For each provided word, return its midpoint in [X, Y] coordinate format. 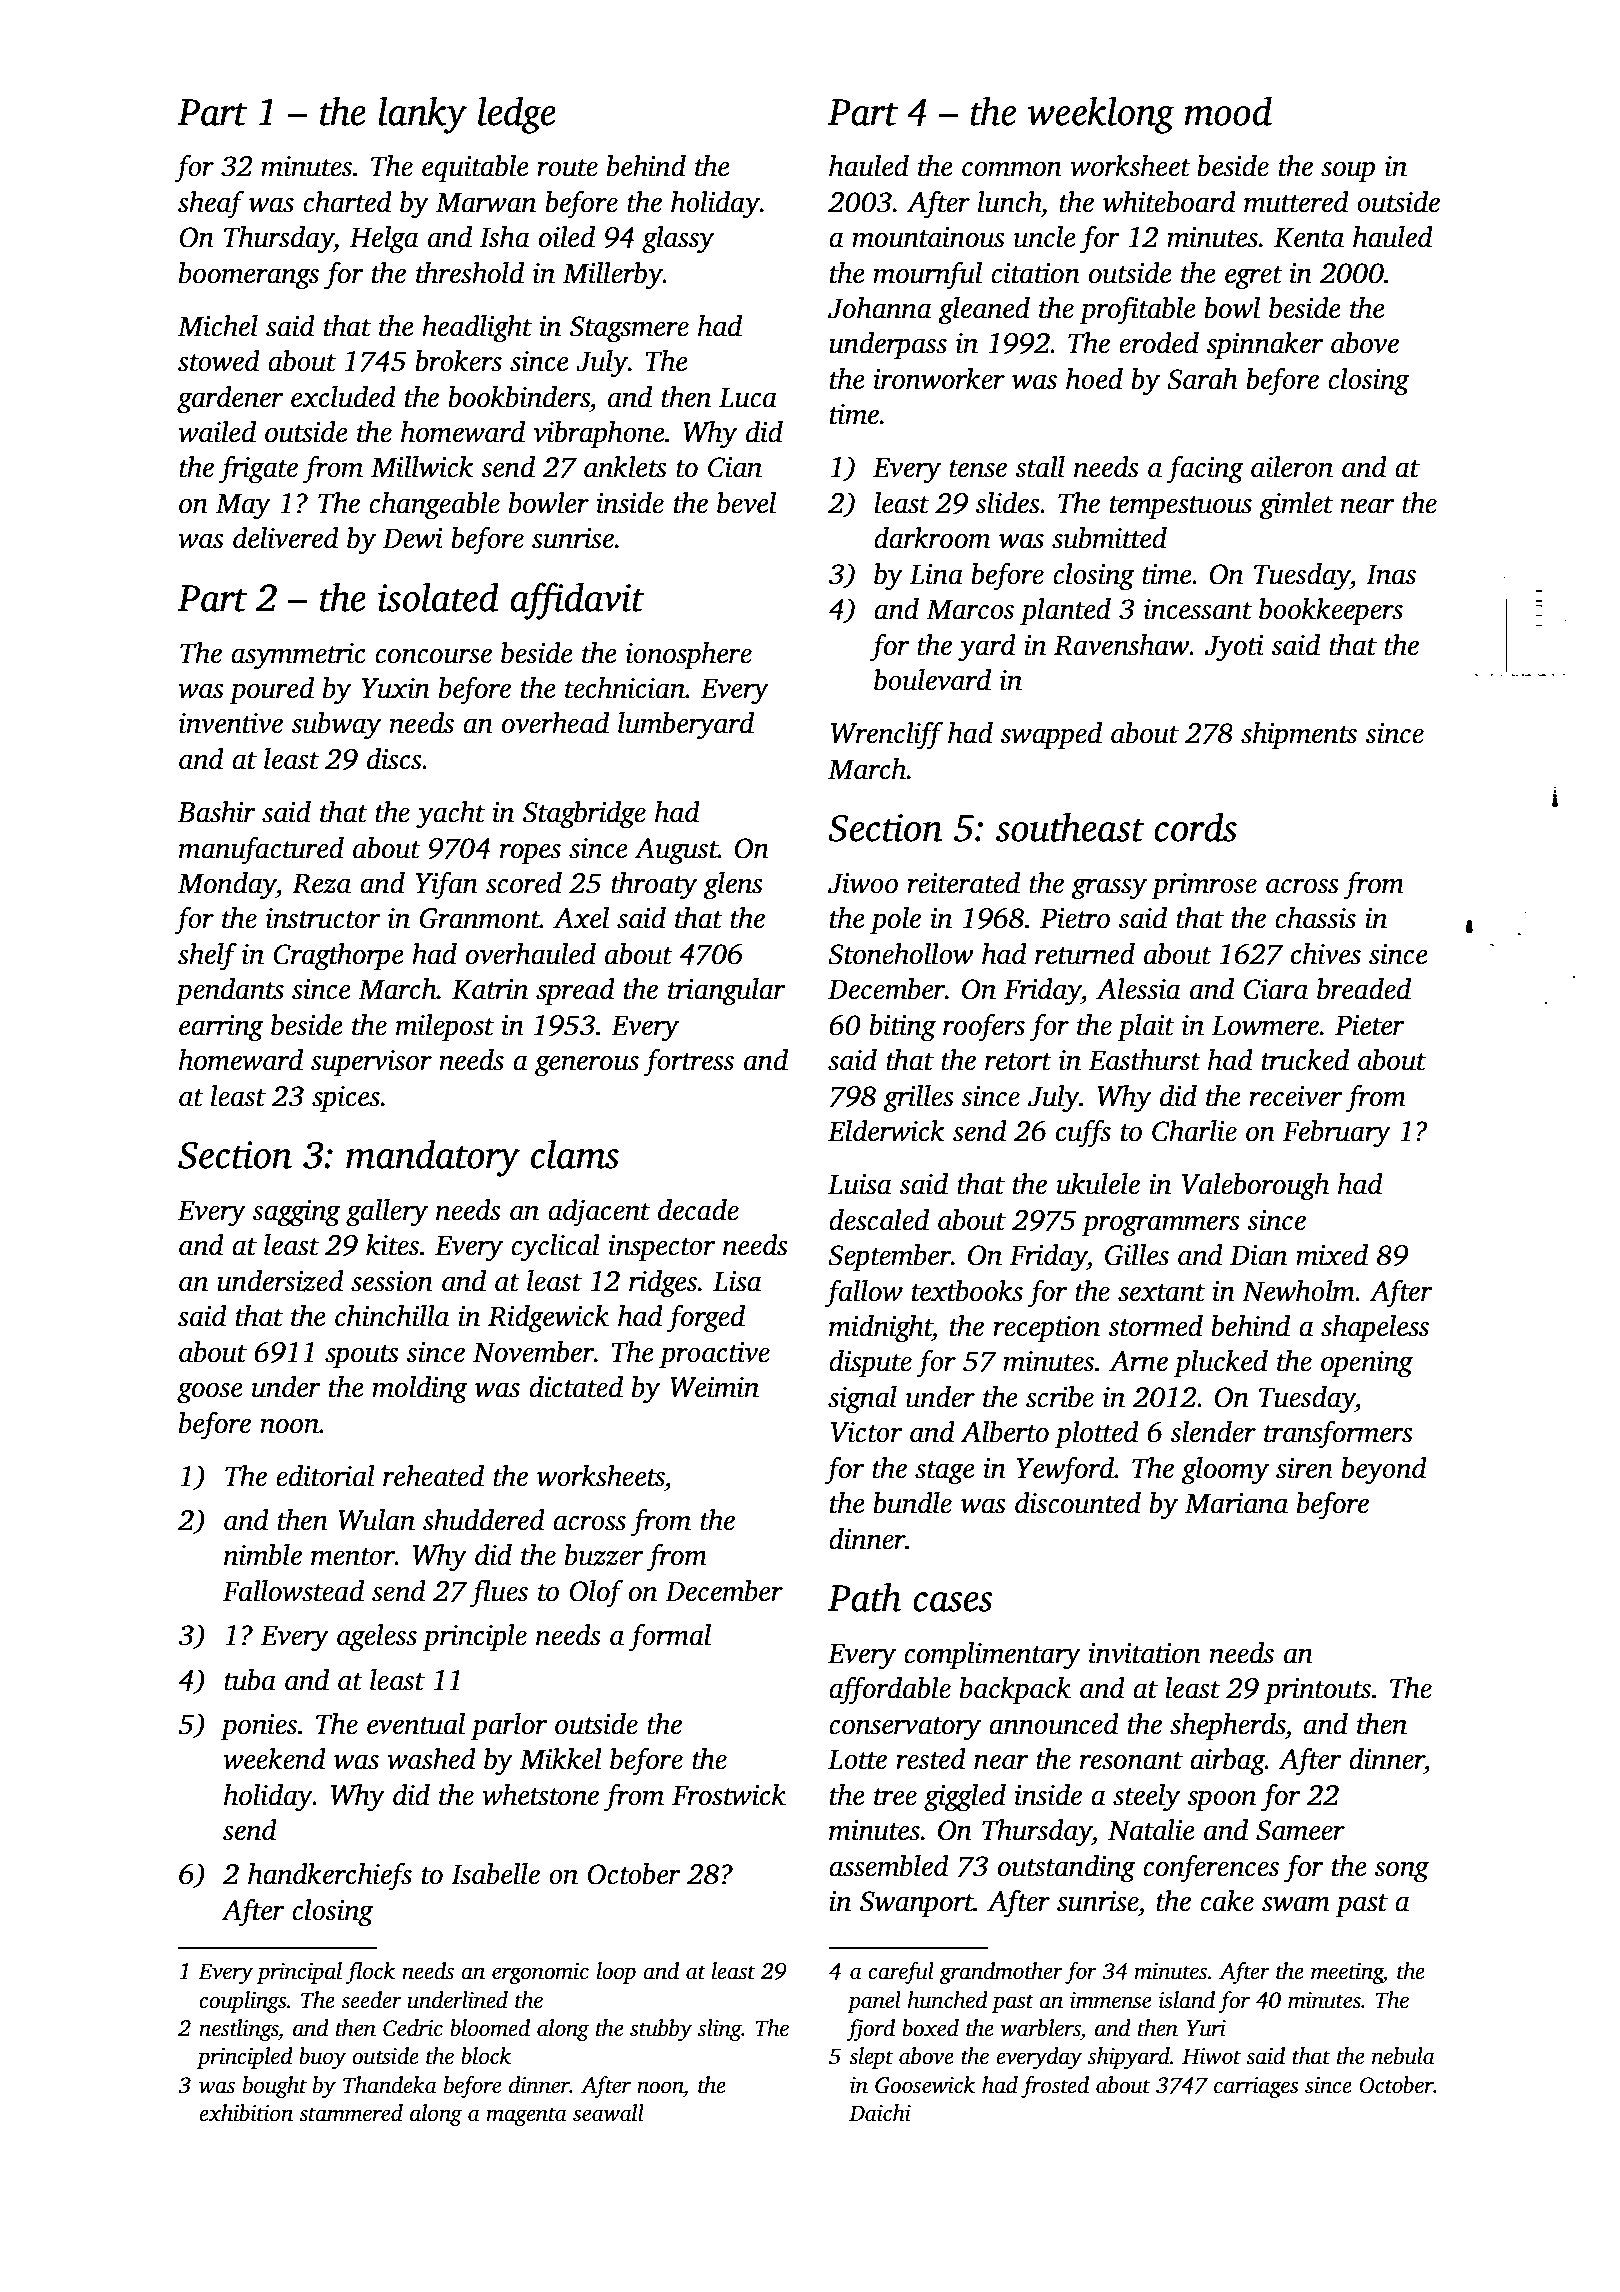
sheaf [211, 204]
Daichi [880, 2113]
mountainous [928, 237]
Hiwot [1211, 2056]
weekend [274, 1759]
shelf [207, 956]
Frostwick [729, 1795]
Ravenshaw [1122, 645]
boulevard [932, 680]
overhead [555, 723]
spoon [1221, 1801]
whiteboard [1169, 202]
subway [336, 726]
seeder [371, 2000]
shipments [1299, 736]
